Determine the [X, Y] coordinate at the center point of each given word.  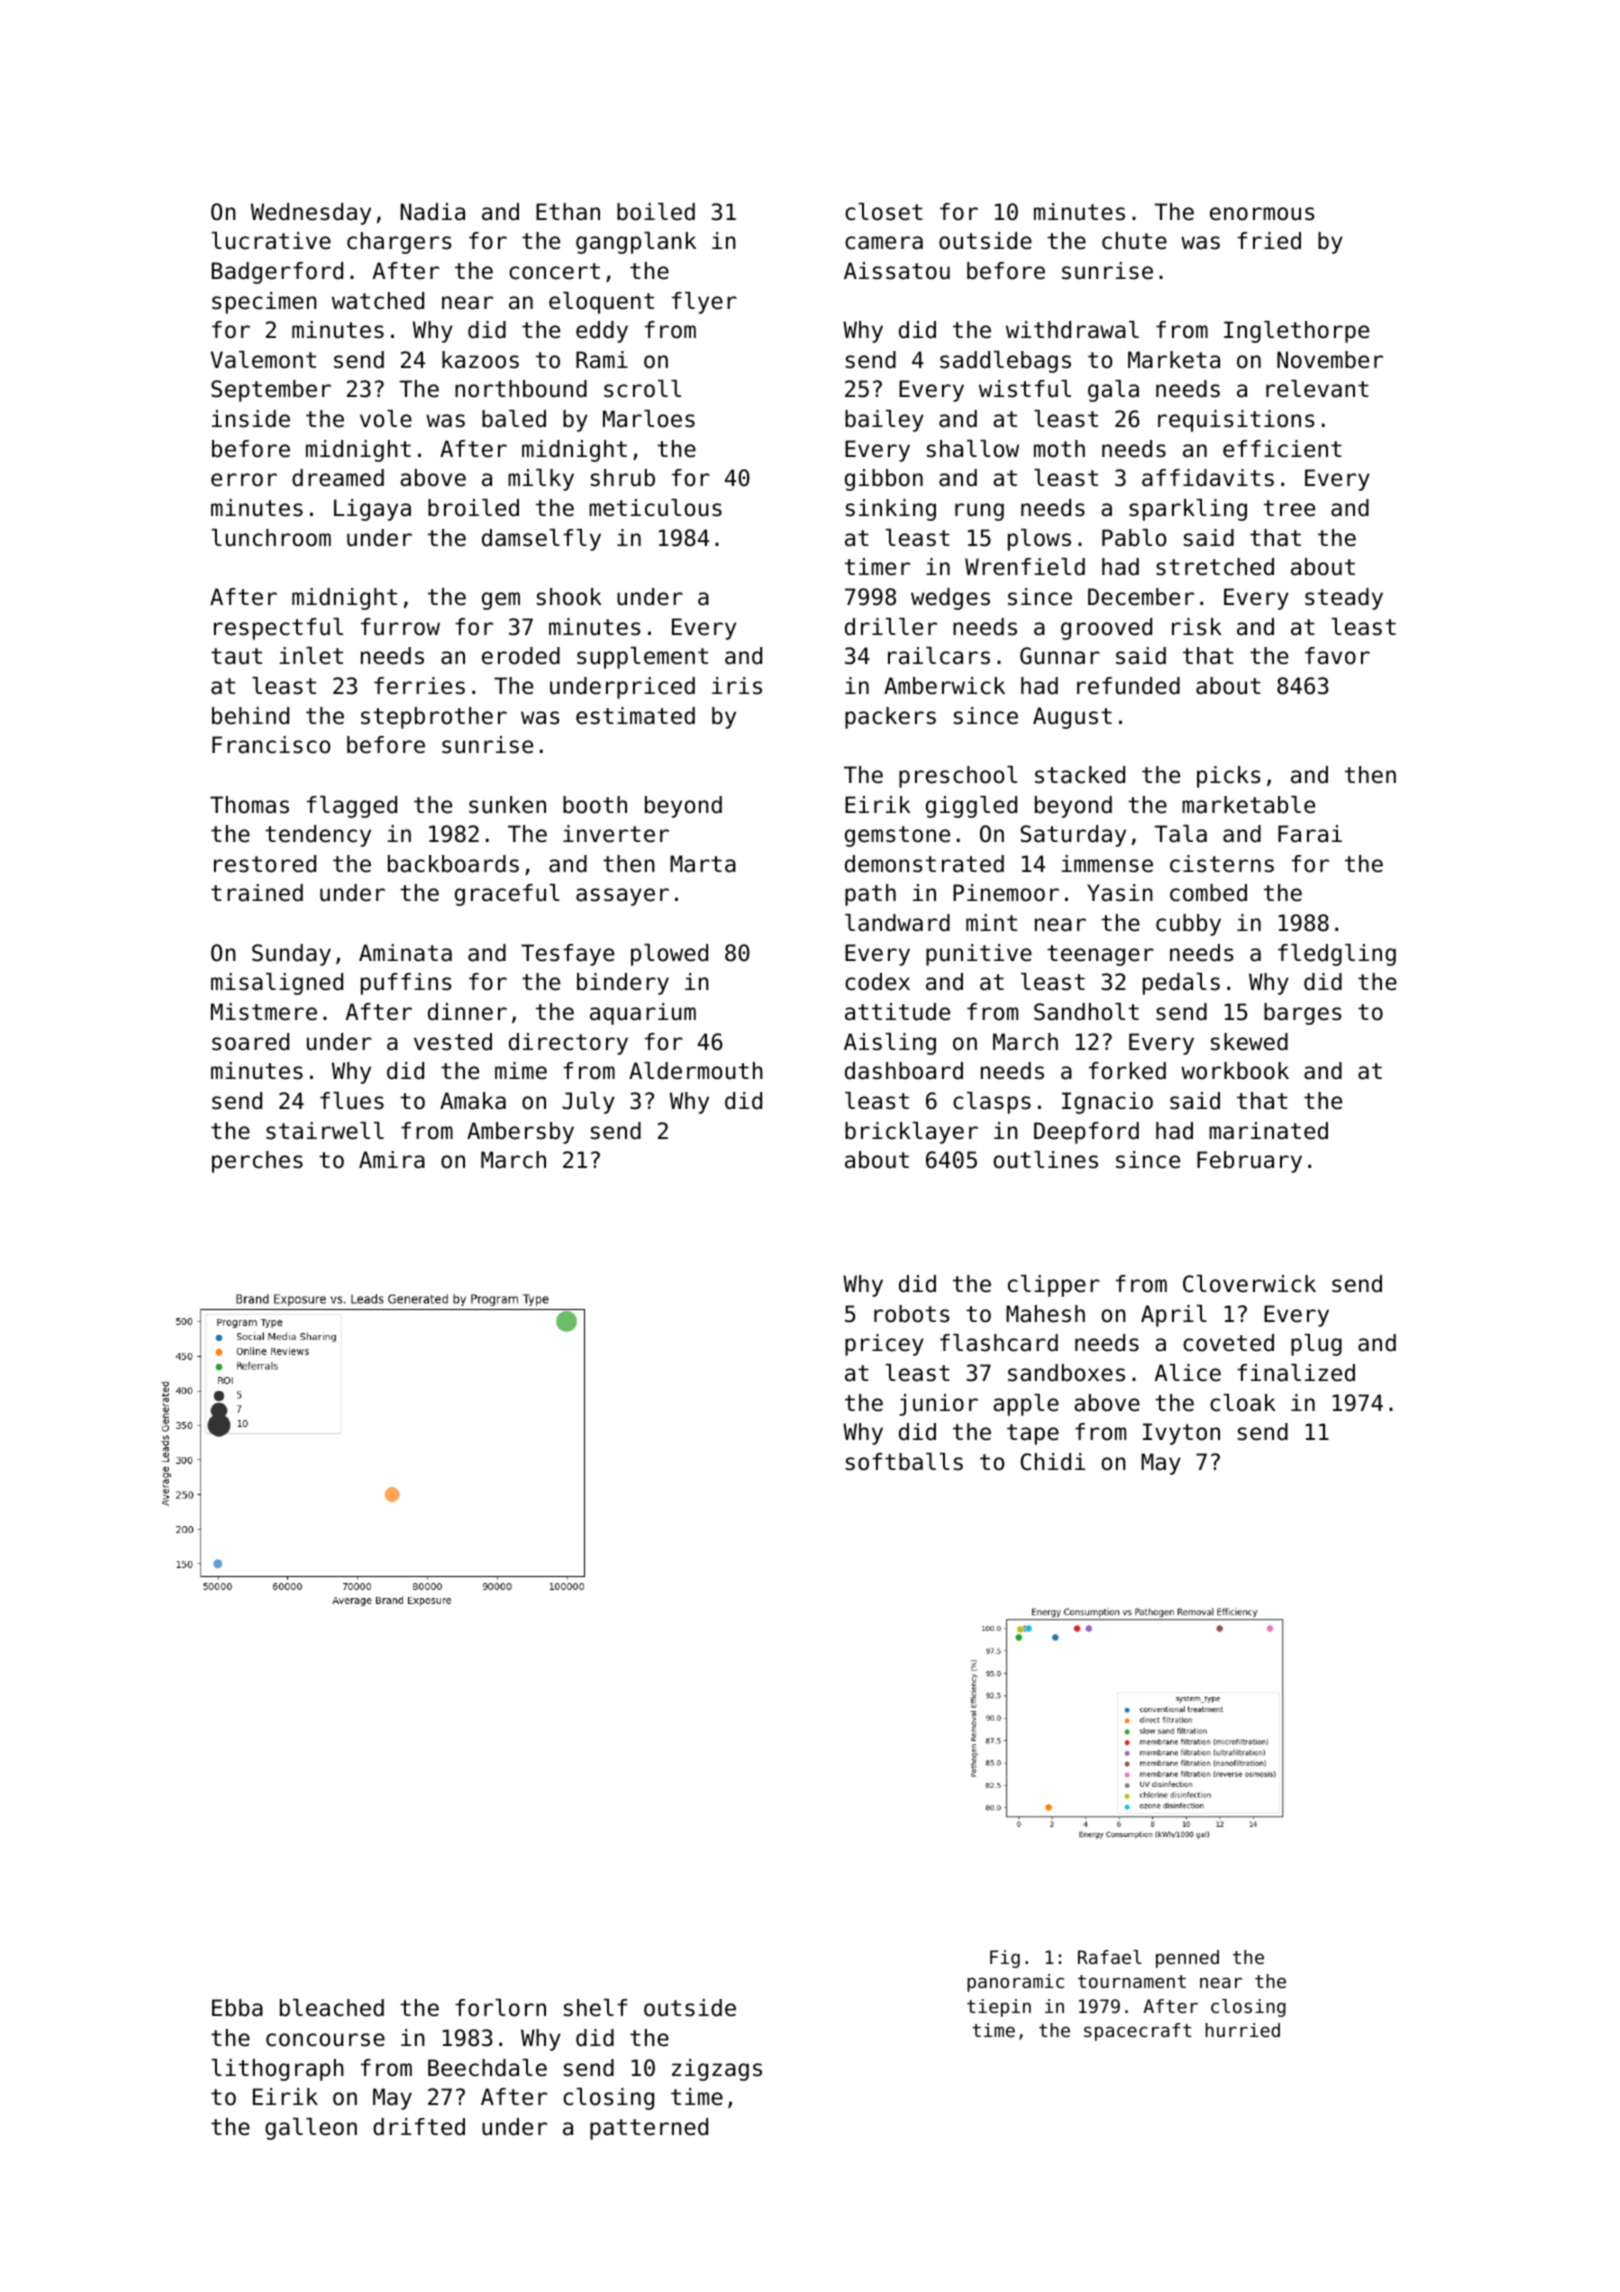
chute [1134, 241]
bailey [884, 421]
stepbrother [434, 718]
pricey [884, 1345]
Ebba [237, 2008]
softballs [904, 1462]
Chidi [1053, 1462]
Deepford [1086, 1133]
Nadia [433, 212]
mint [991, 922]
